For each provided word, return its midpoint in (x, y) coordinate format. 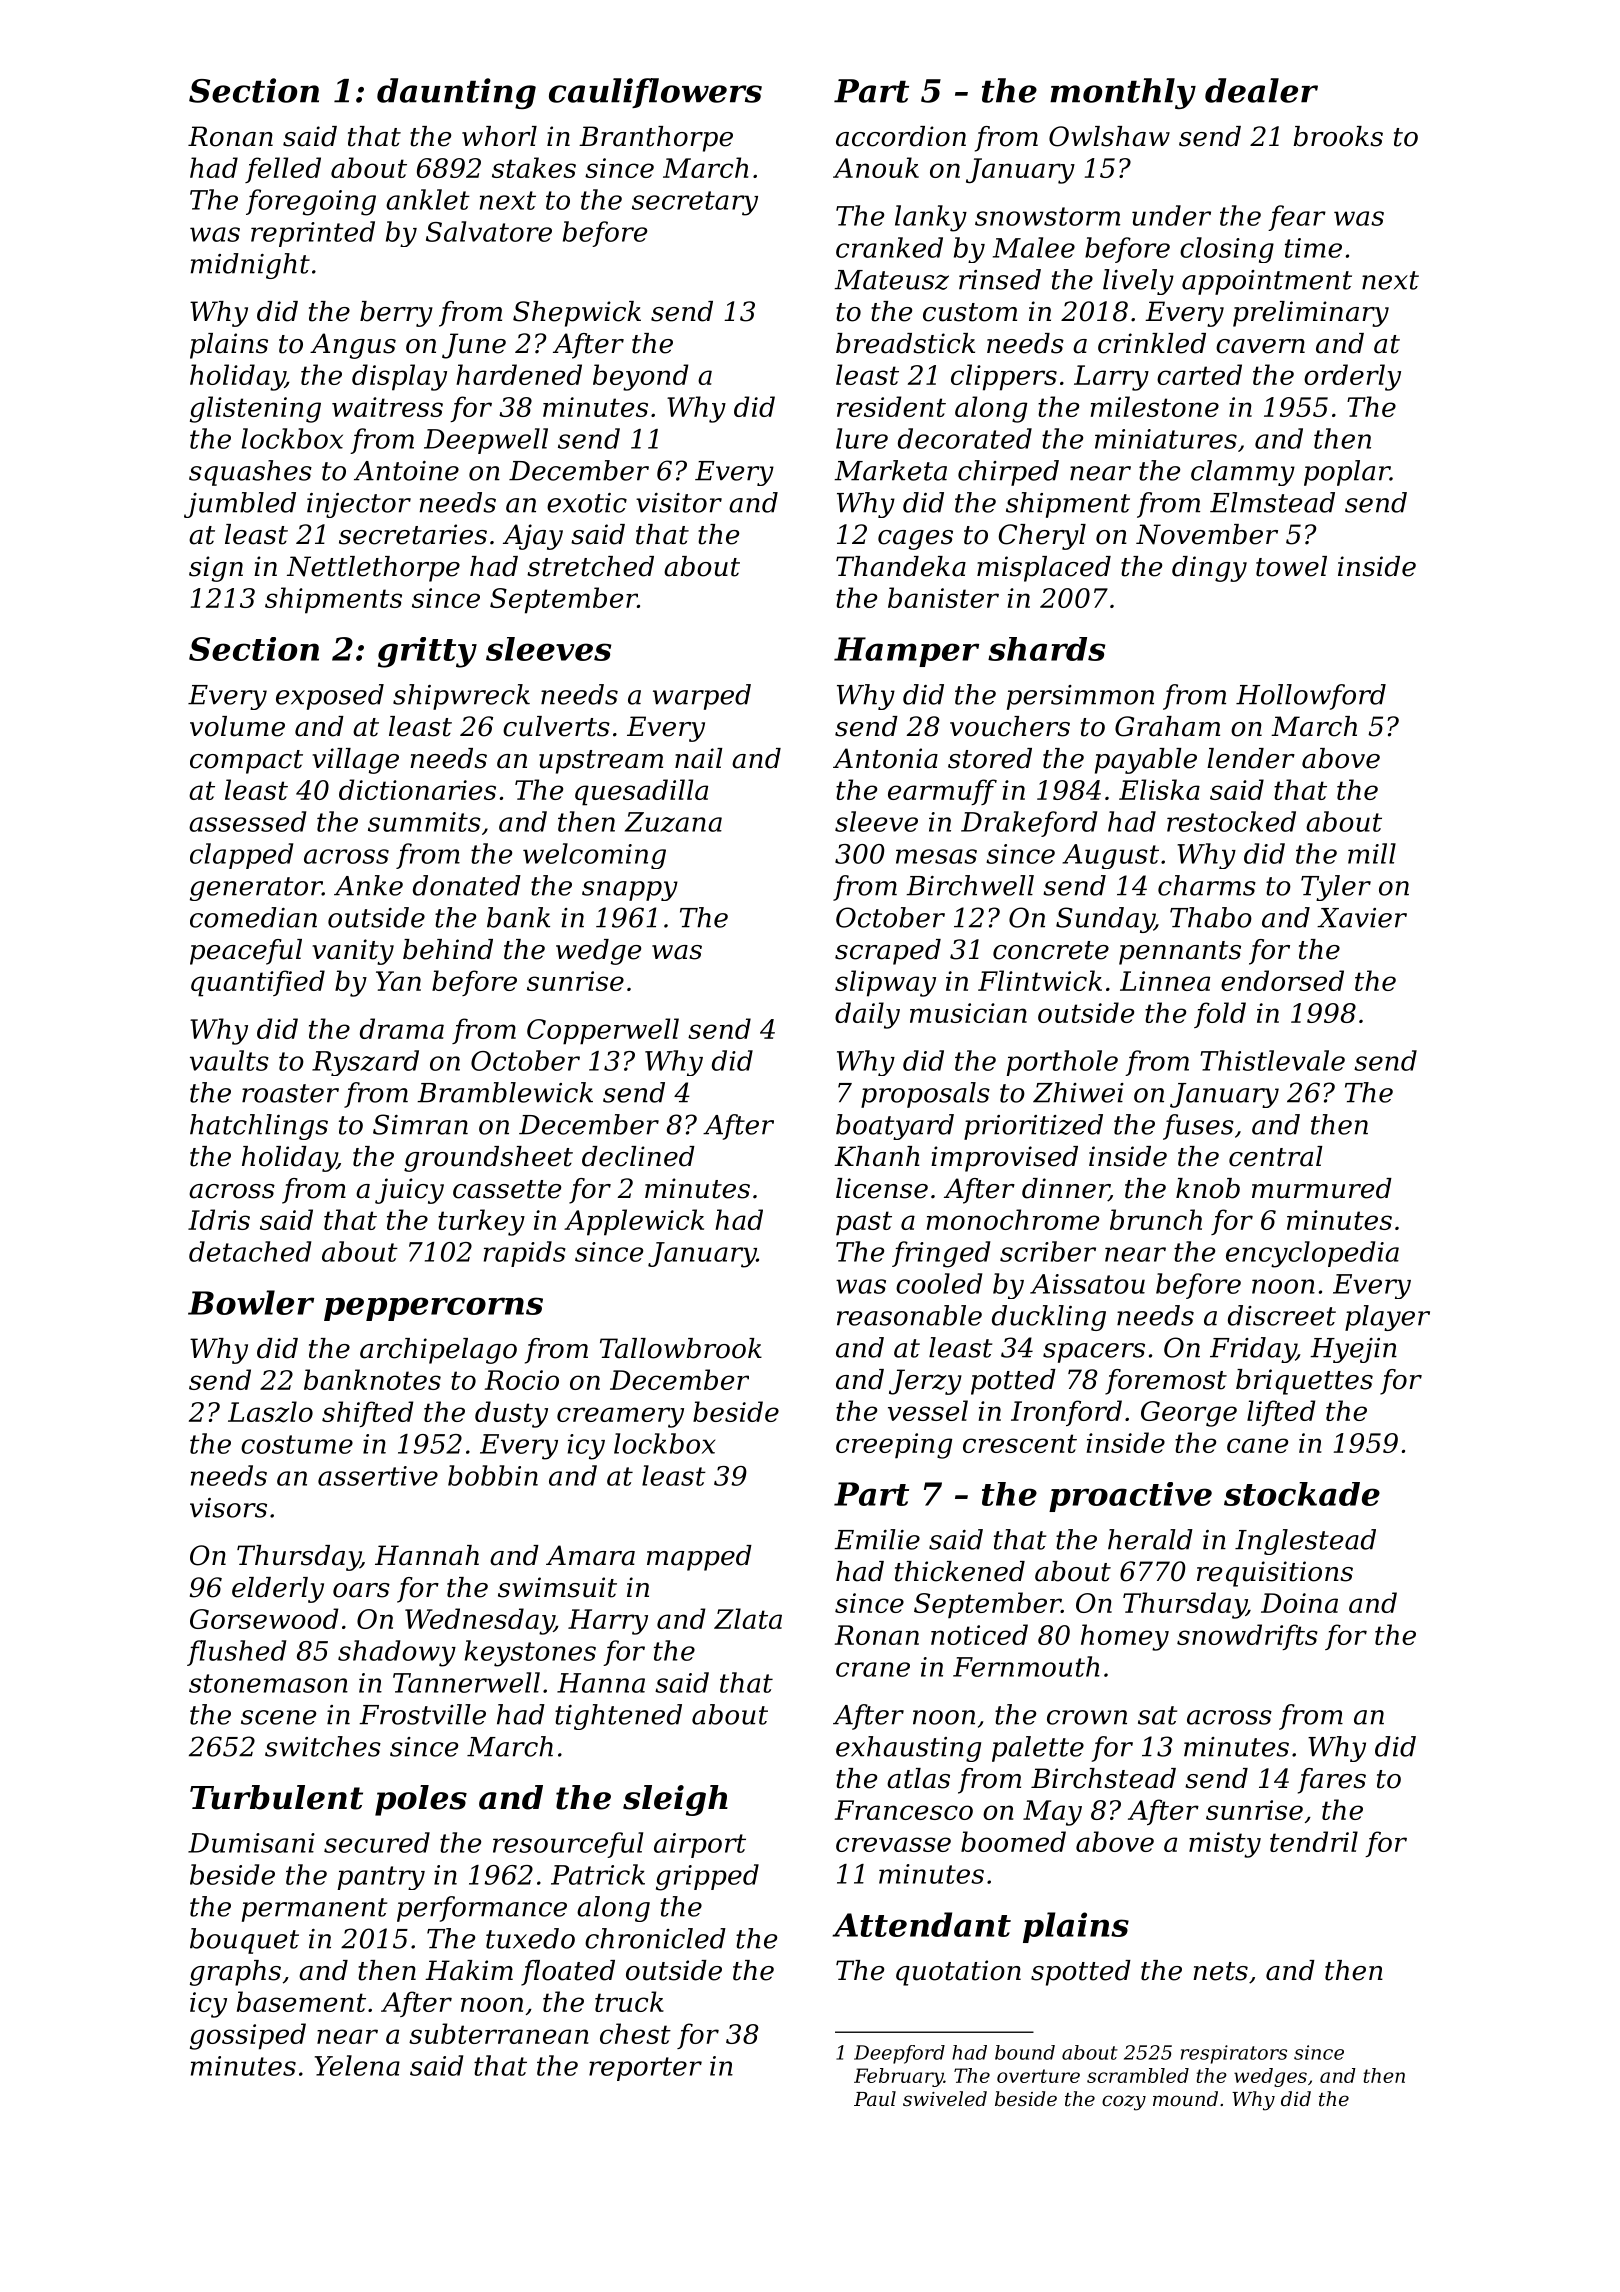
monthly (1123, 93)
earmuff (942, 792)
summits (424, 822)
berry (396, 314)
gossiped (248, 2036)
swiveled (945, 2099)
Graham (1167, 726)
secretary (695, 203)
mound (1185, 2099)
